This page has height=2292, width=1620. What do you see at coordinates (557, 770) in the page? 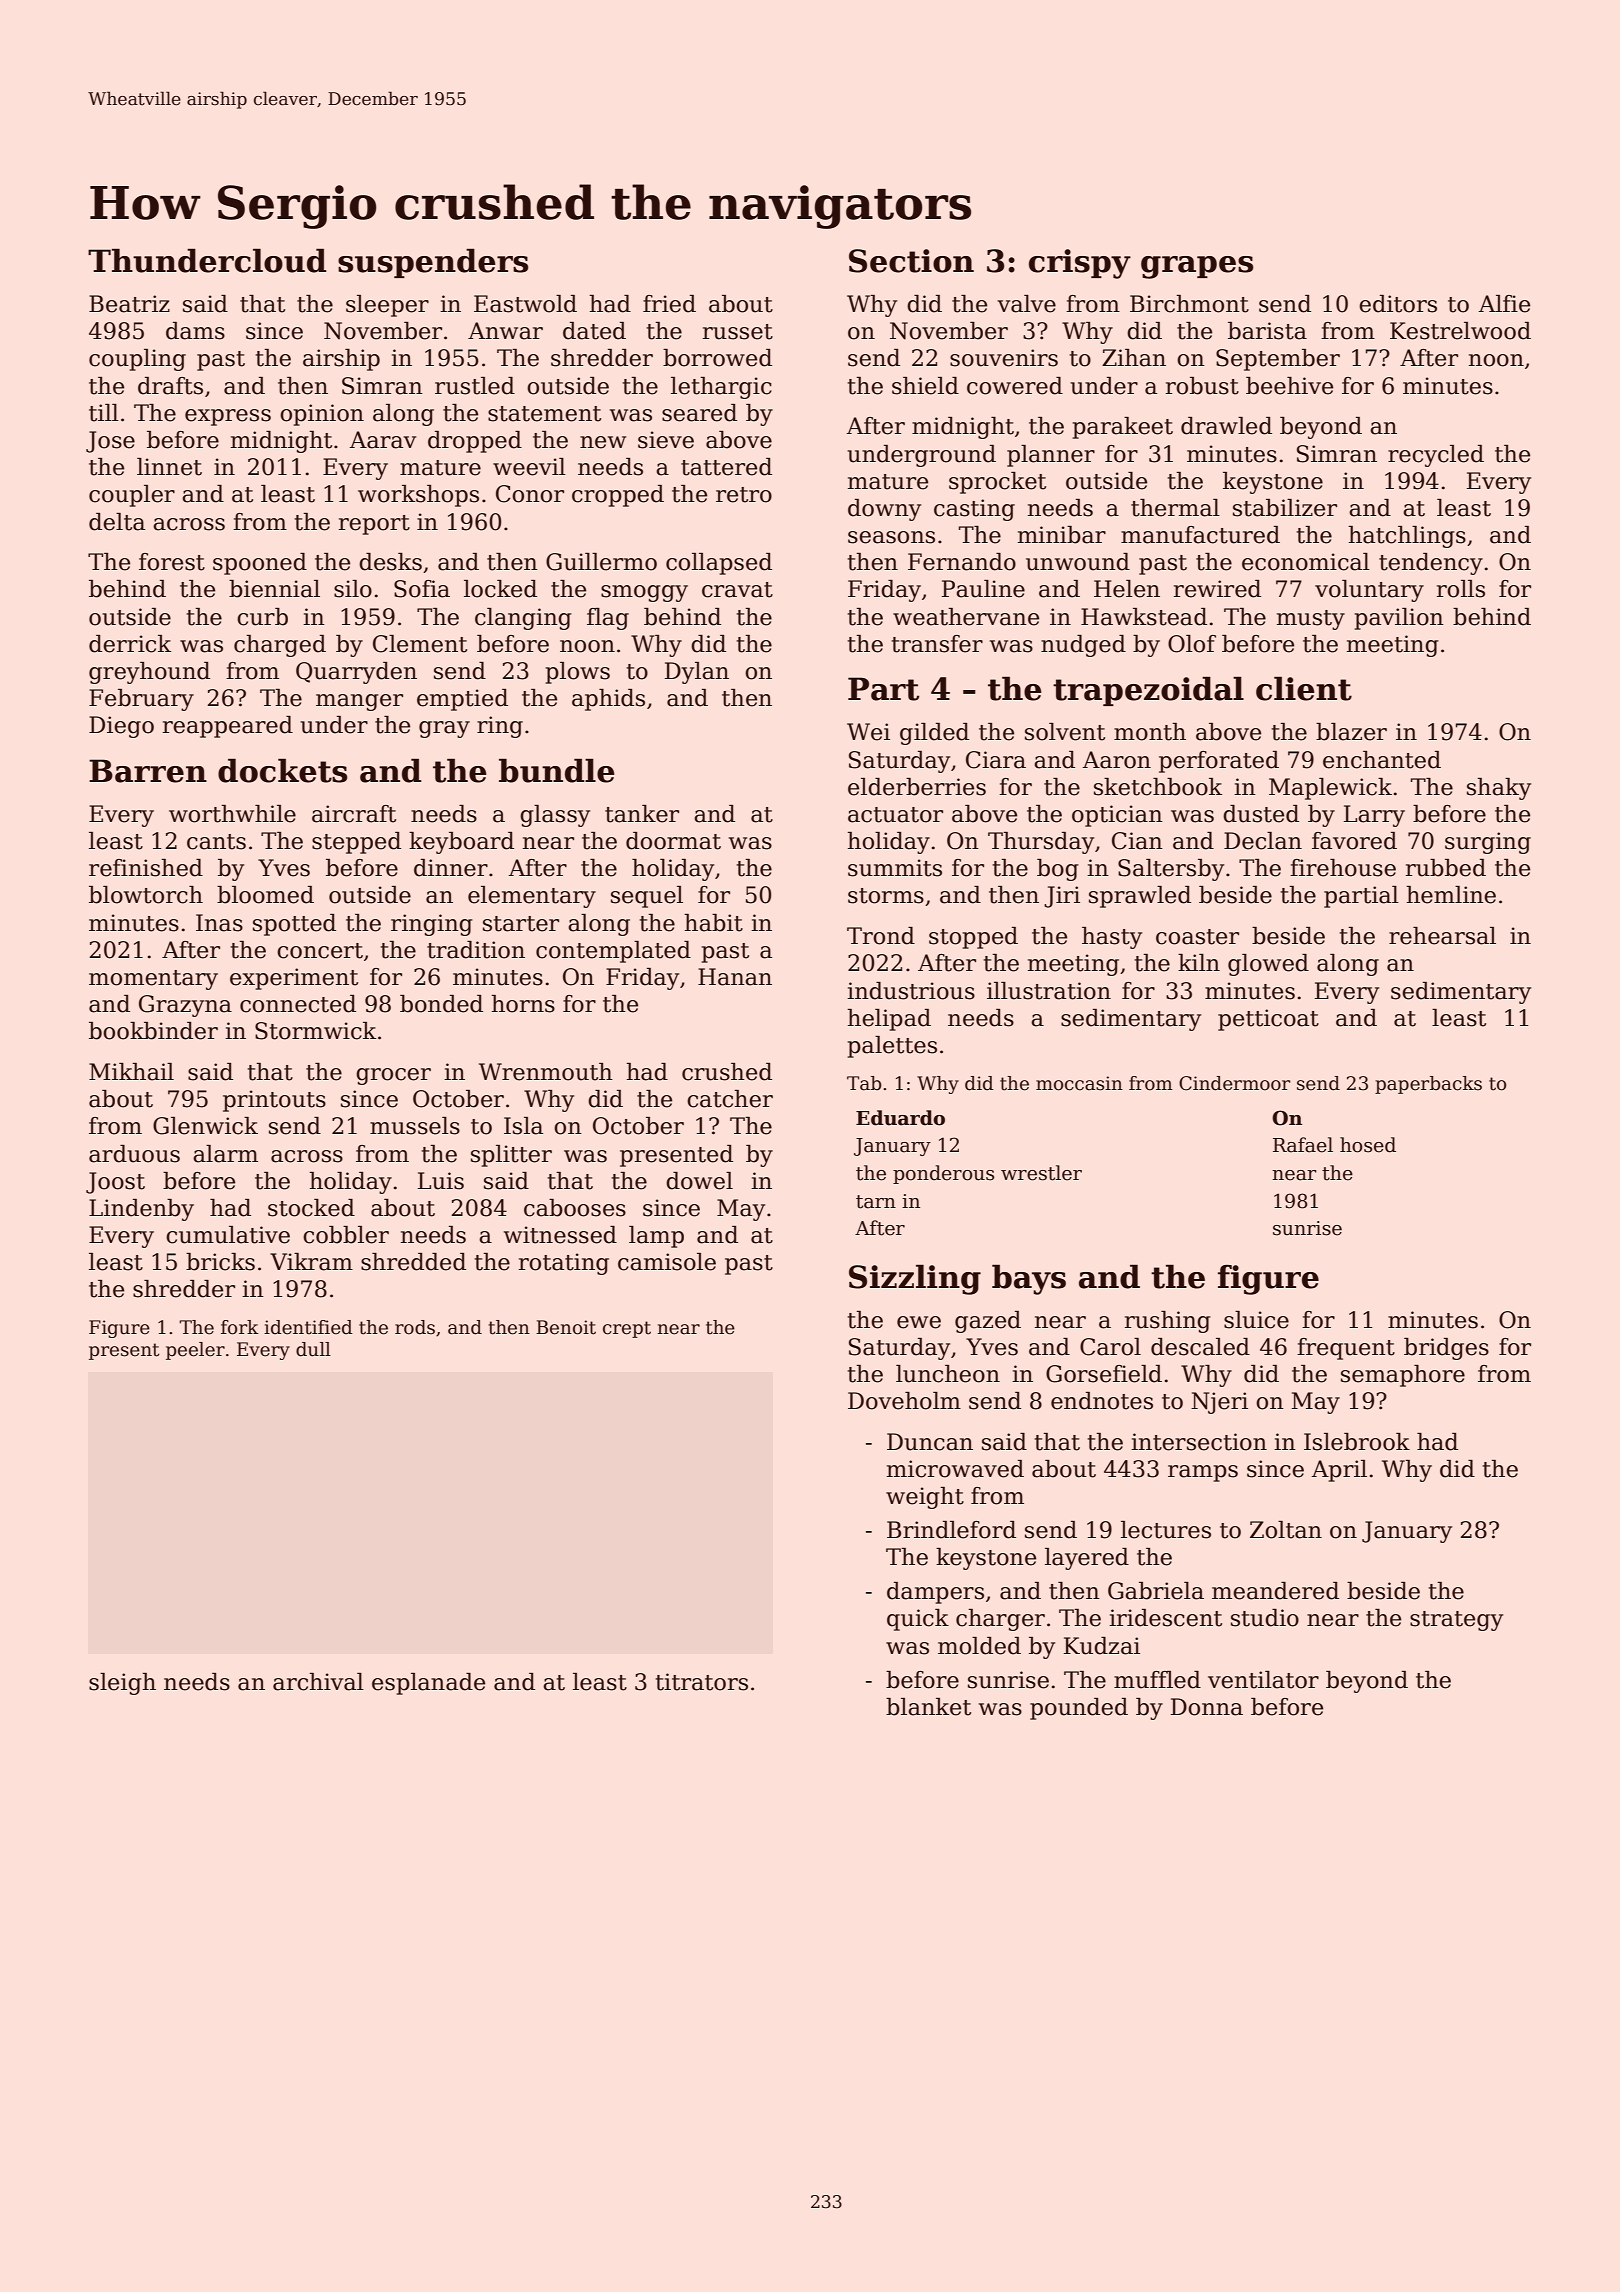
I see `bundle` at bounding box center [557, 770].
